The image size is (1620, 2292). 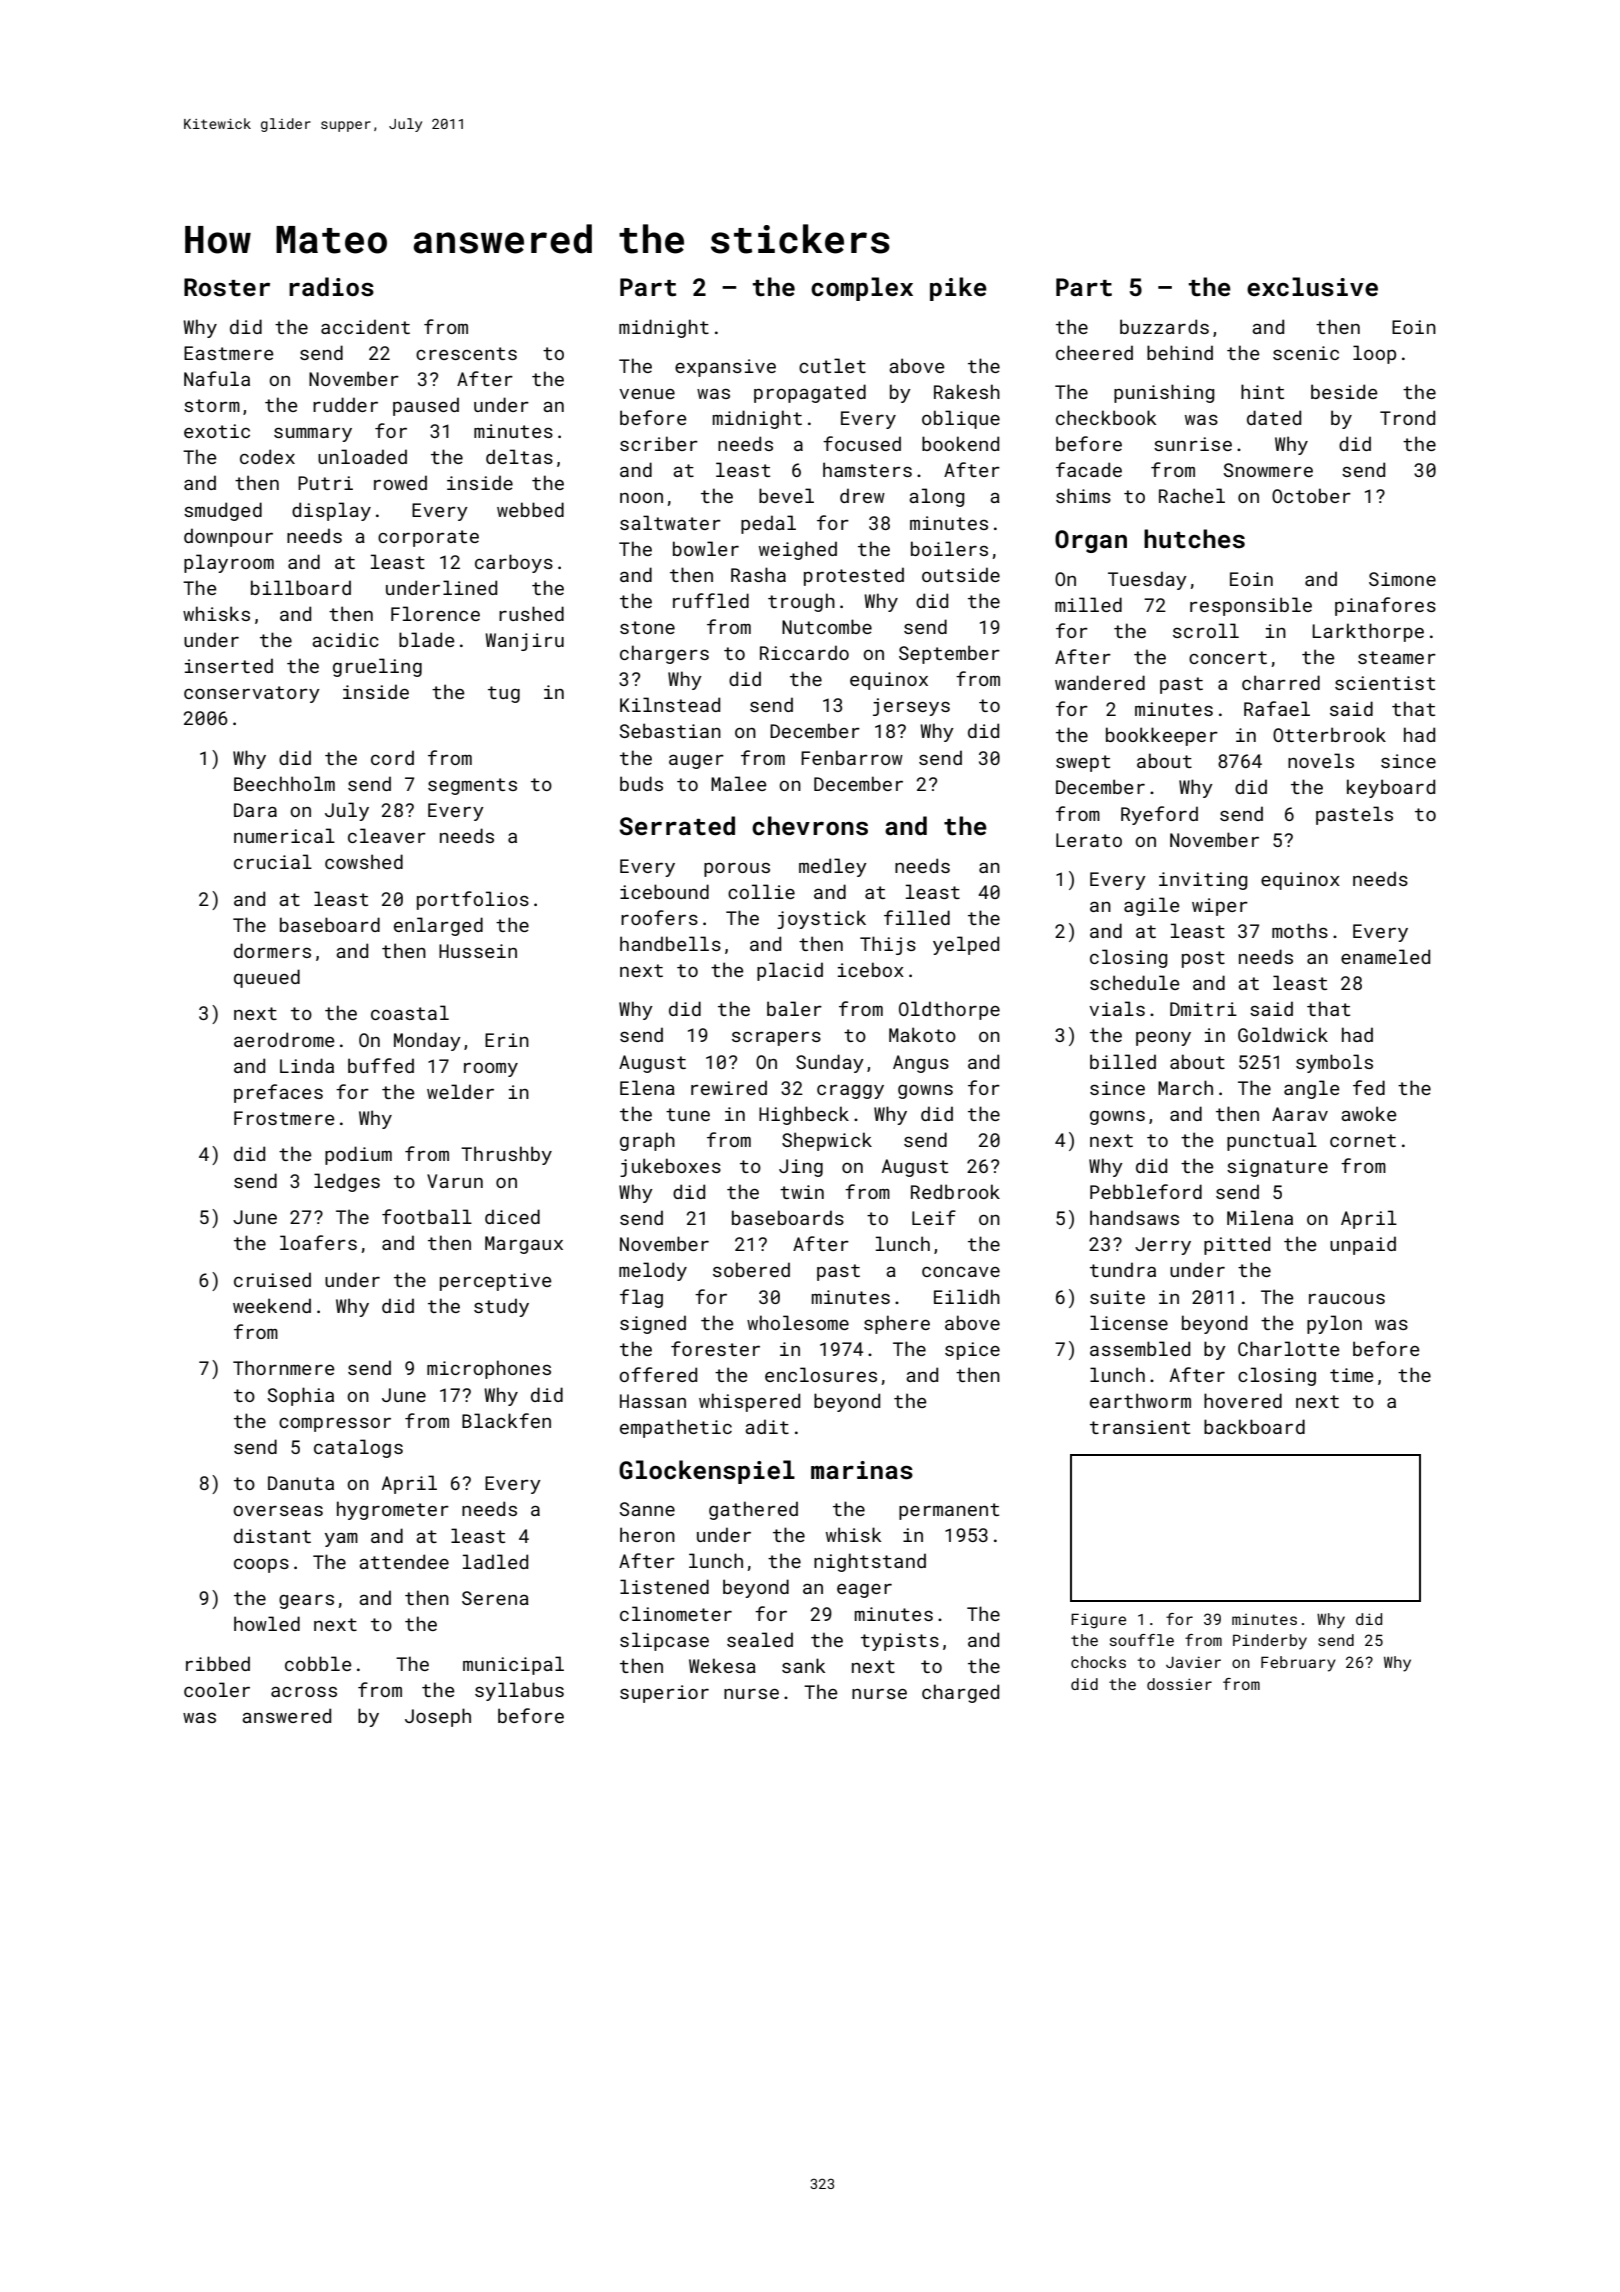 What do you see at coordinates (794, 1008) in the screenshot?
I see `baler` at bounding box center [794, 1008].
